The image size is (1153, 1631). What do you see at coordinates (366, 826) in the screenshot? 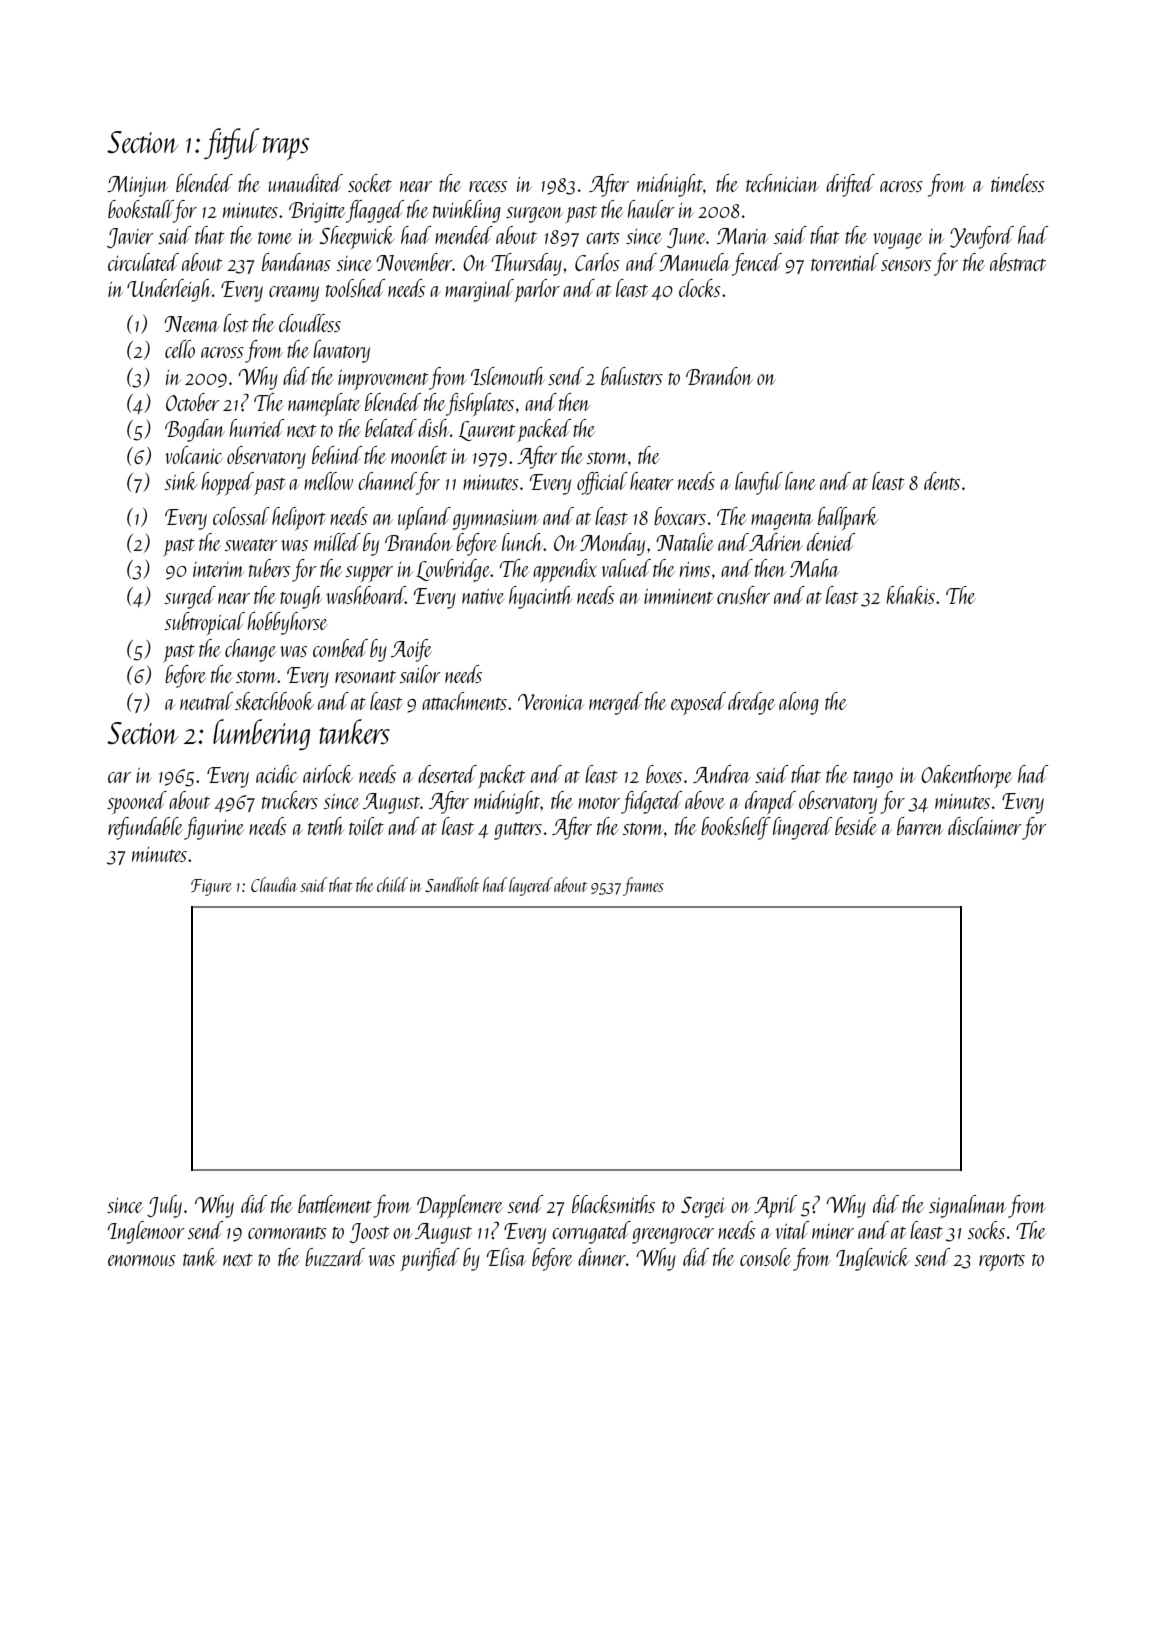
I see `toilet` at bounding box center [366, 826].
